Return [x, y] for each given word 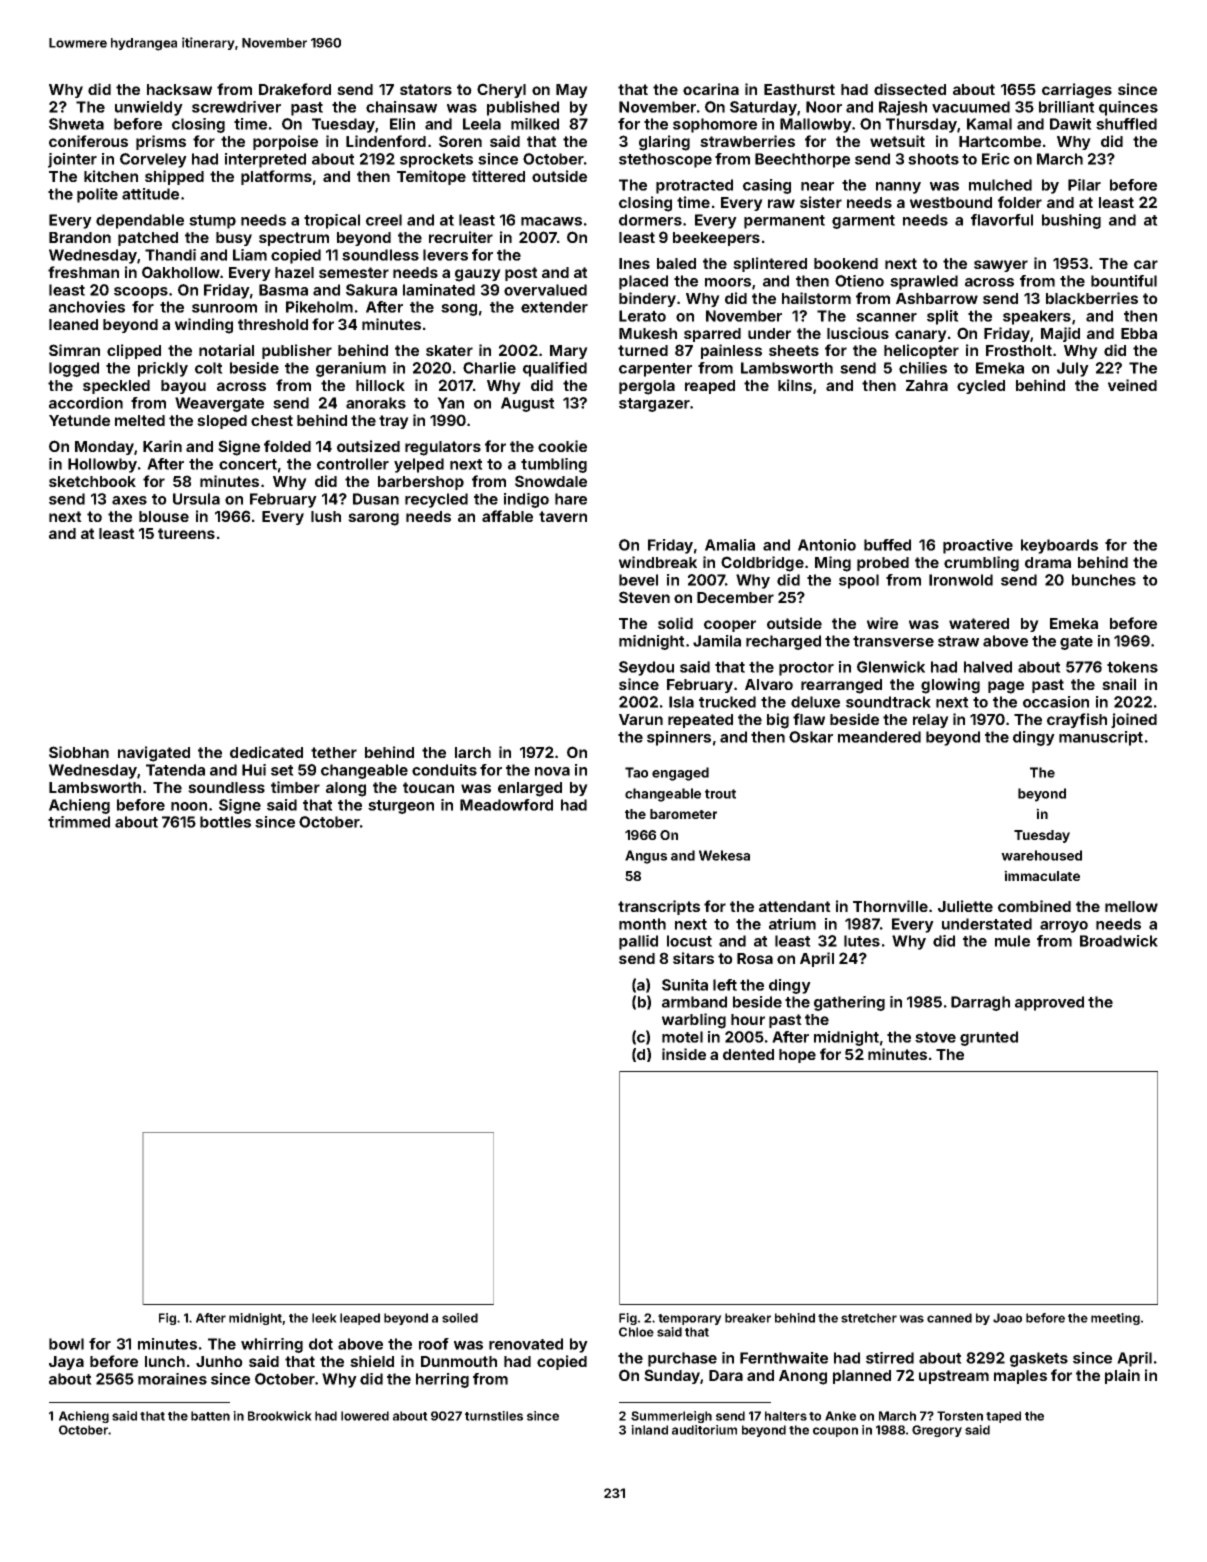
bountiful [1124, 281]
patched [148, 239]
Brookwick [280, 1416]
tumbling [554, 465]
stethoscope [665, 160]
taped [1003, 1417]
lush [326, 516]
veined [1132, 385]
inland [649, 1430]
